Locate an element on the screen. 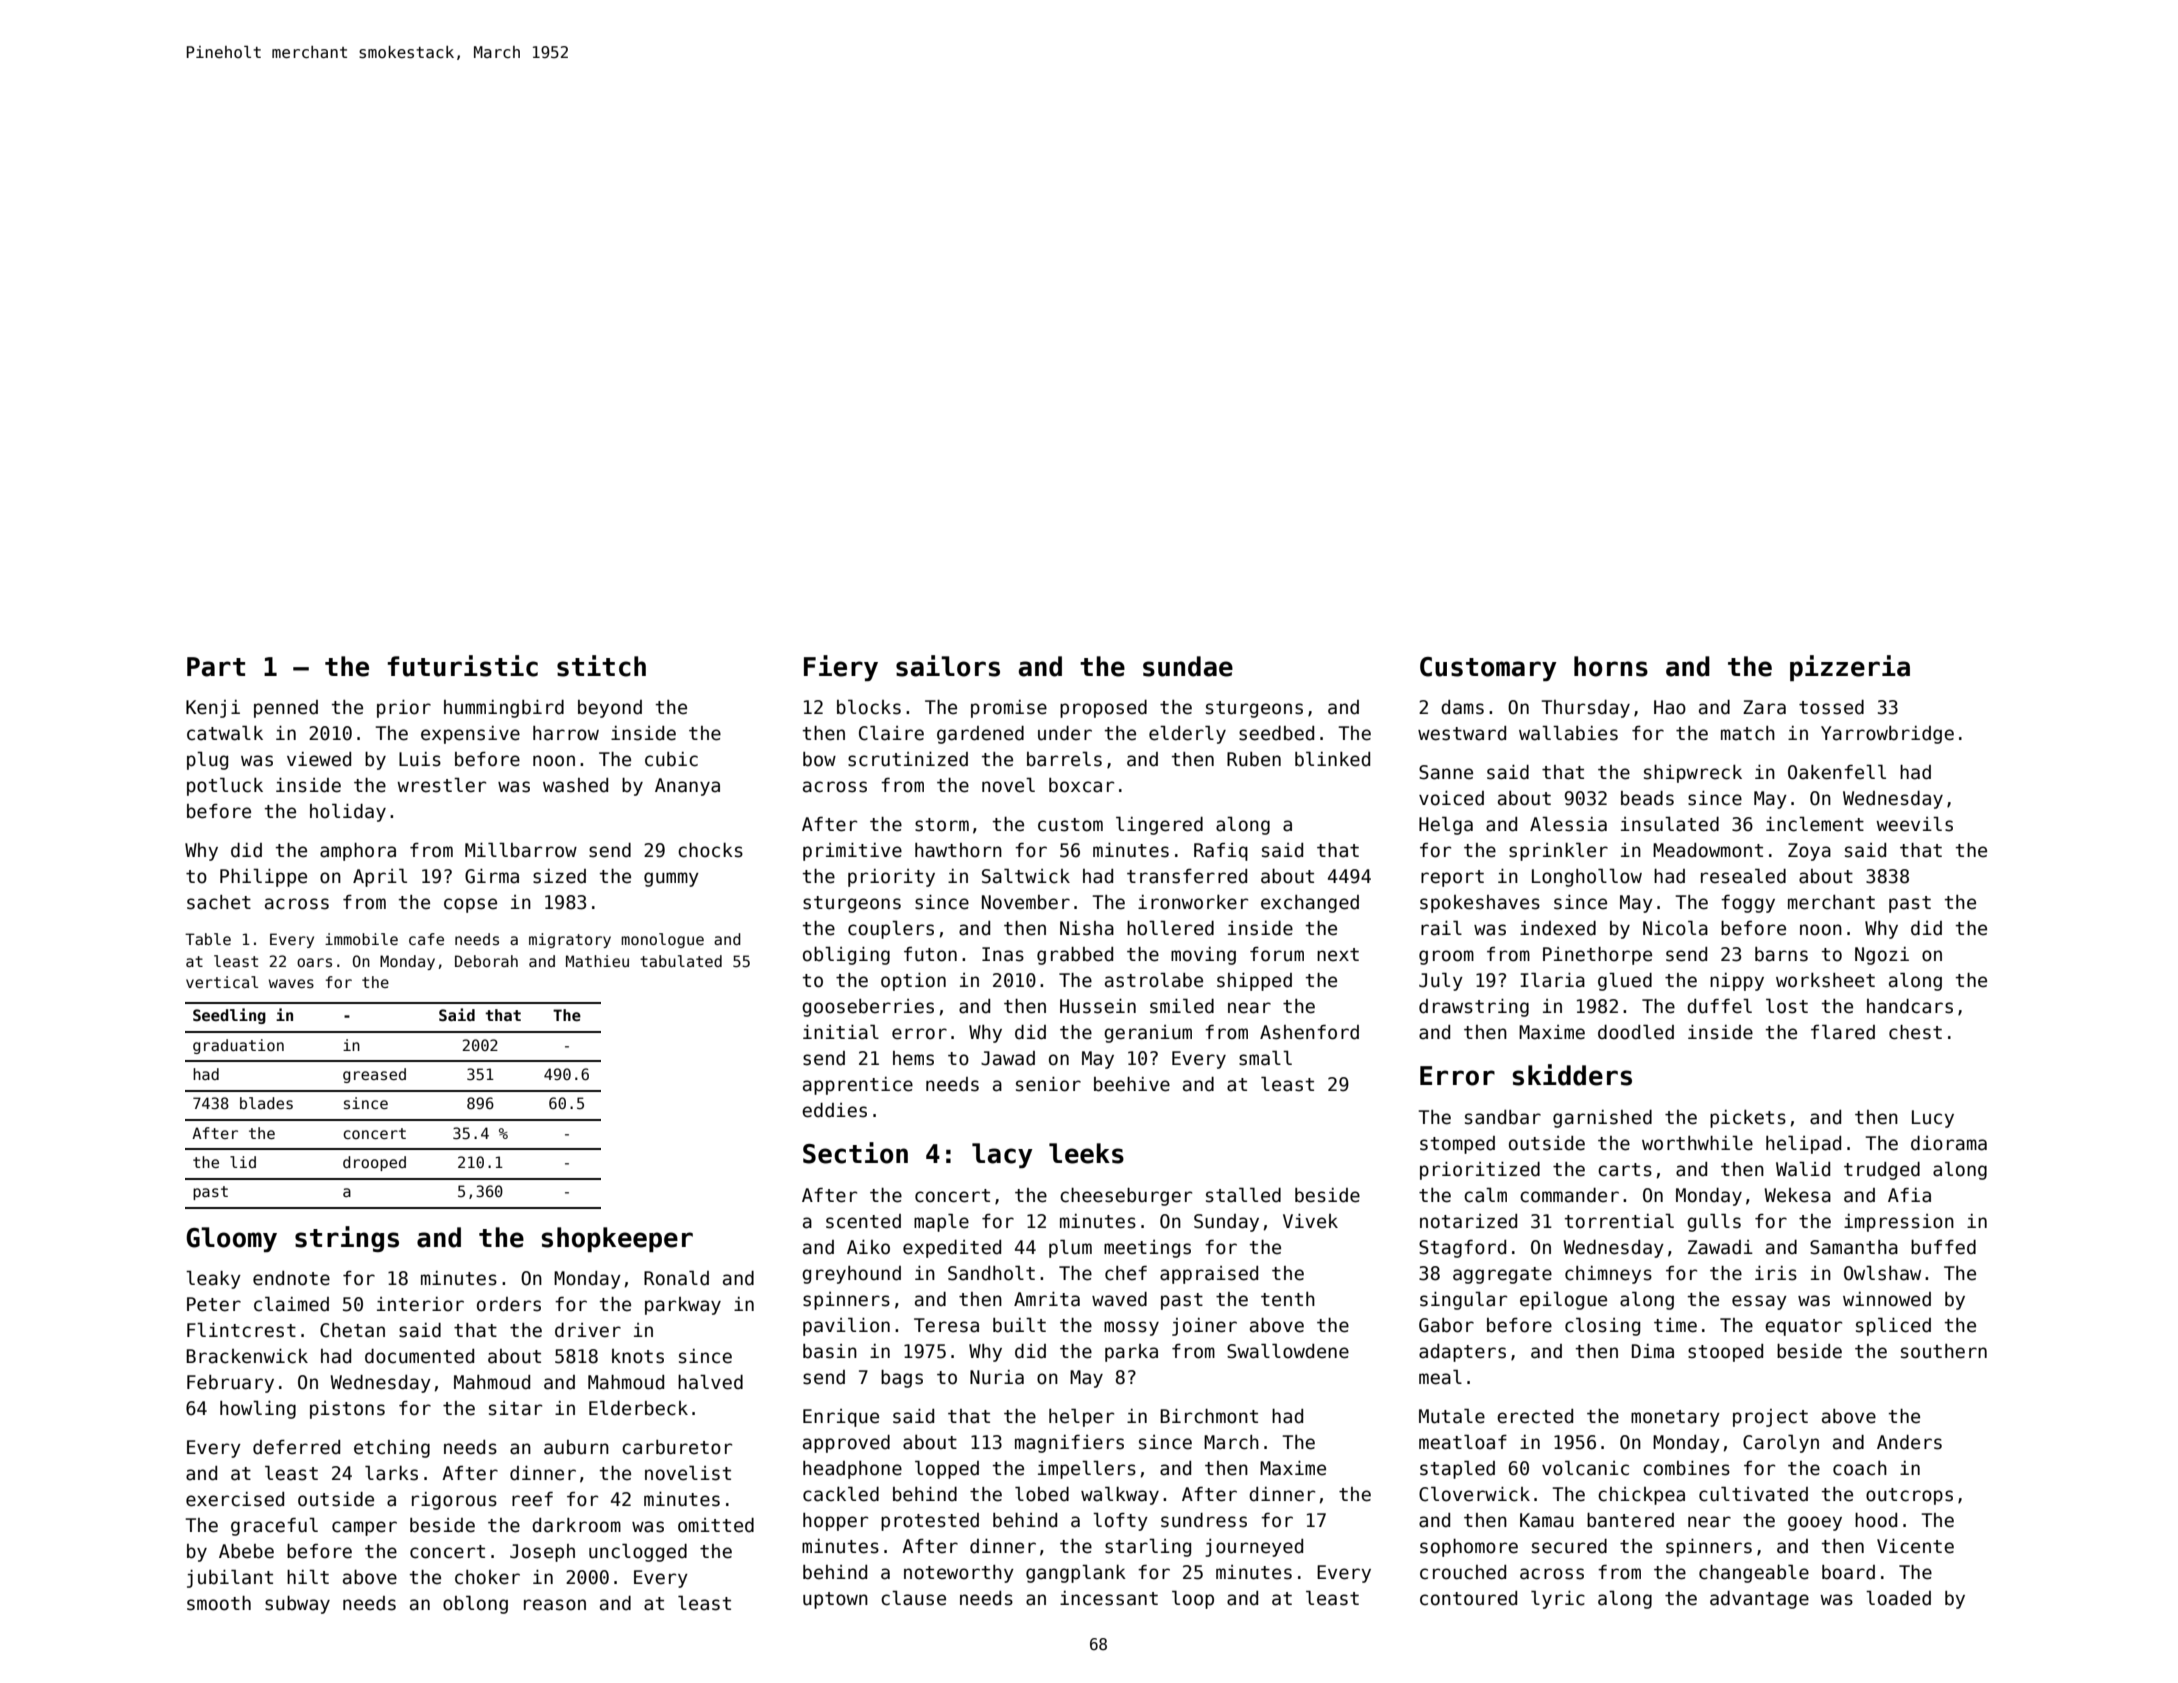  boxcar is located at coordinates (1081, 785).
